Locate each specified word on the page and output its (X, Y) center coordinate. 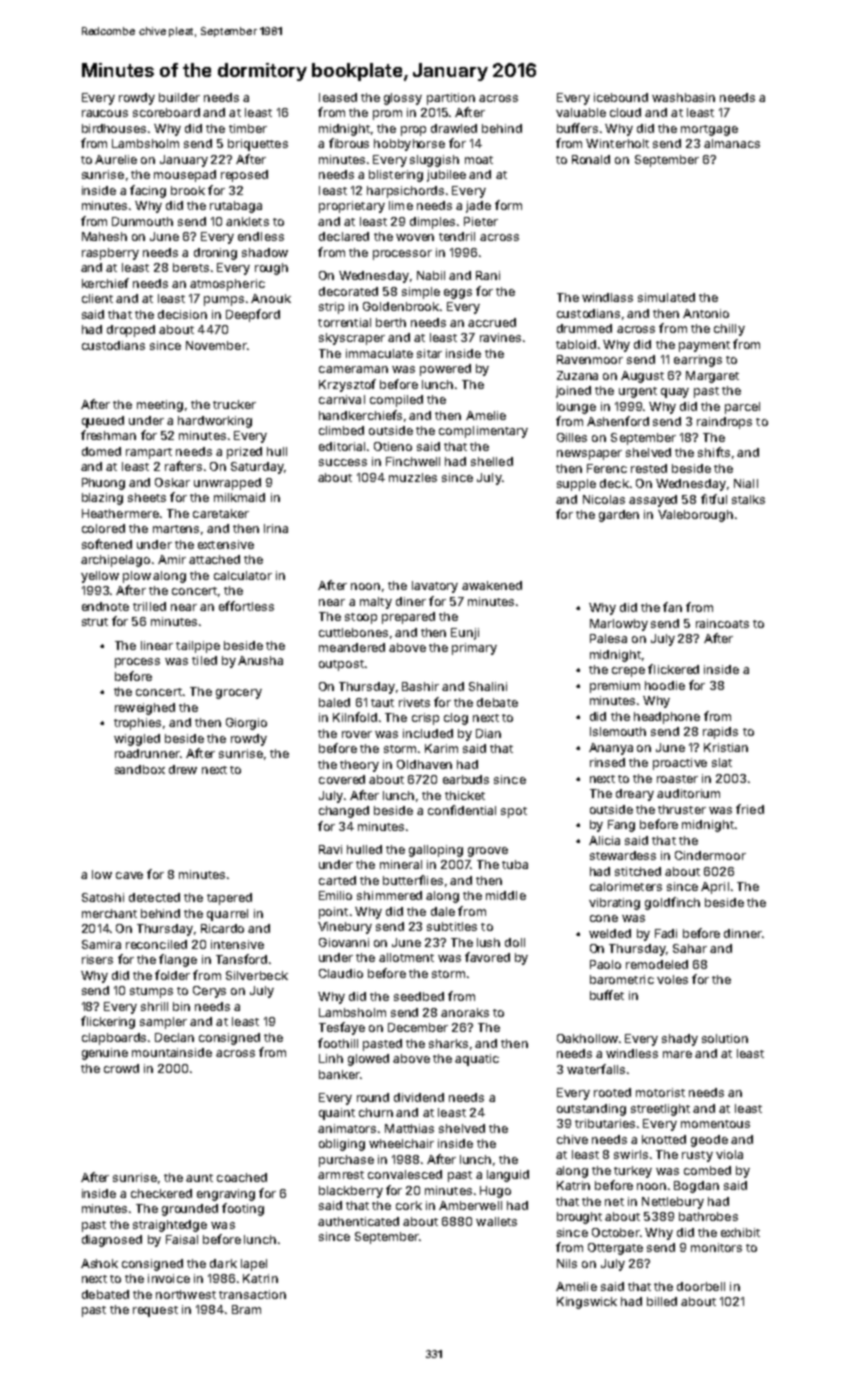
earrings (698, 361)
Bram (246, 1309)
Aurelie (116, 159)
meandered (352, 647)
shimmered (389, 895)
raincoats (722, 623)
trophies (137, 724)
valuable (581, 112)
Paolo (605, 964)
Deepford (253, 315)
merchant (109, 913)
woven (415, 237)
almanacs (732, 143)
